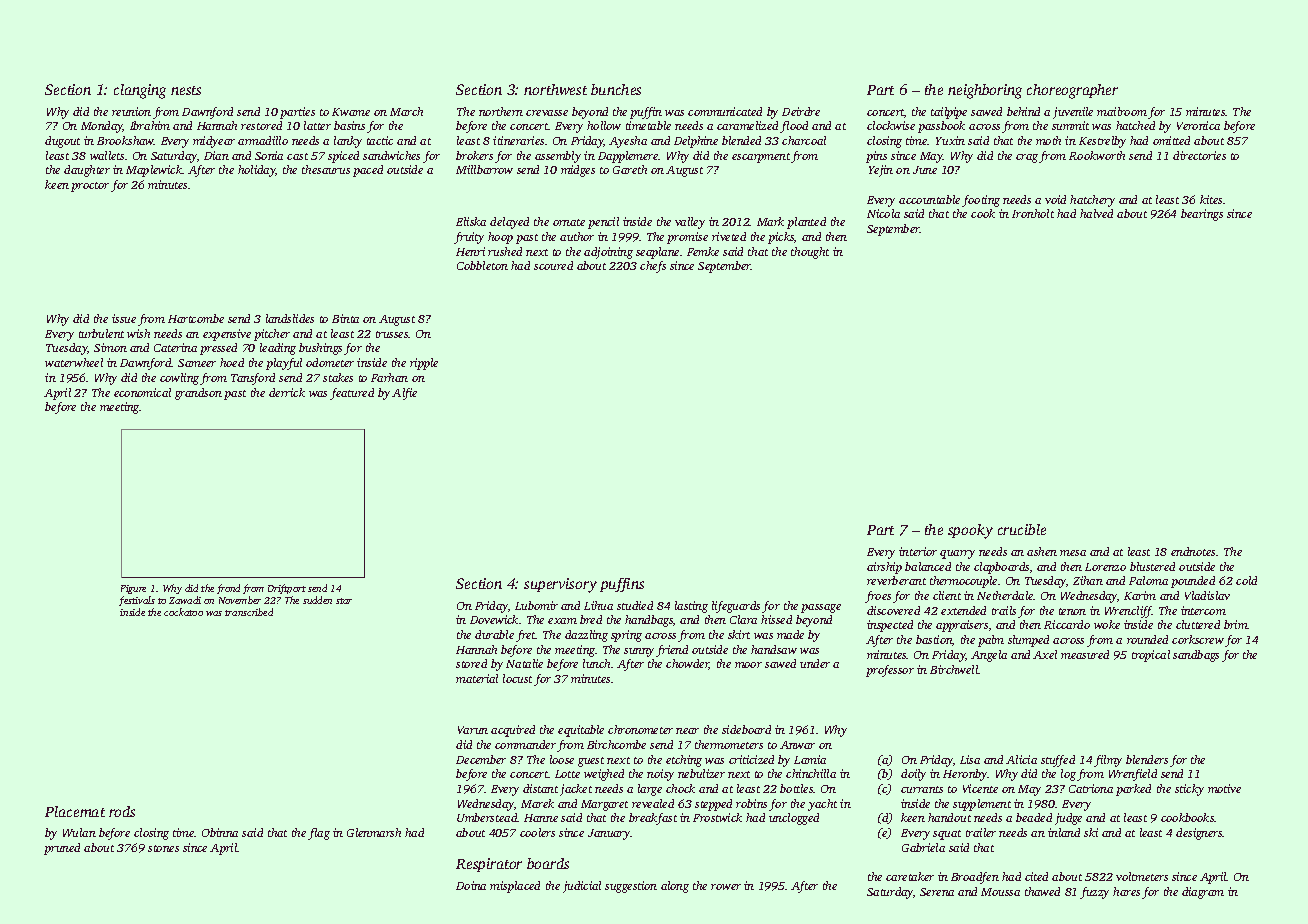  I want to click on stones, so click(163, 848).
